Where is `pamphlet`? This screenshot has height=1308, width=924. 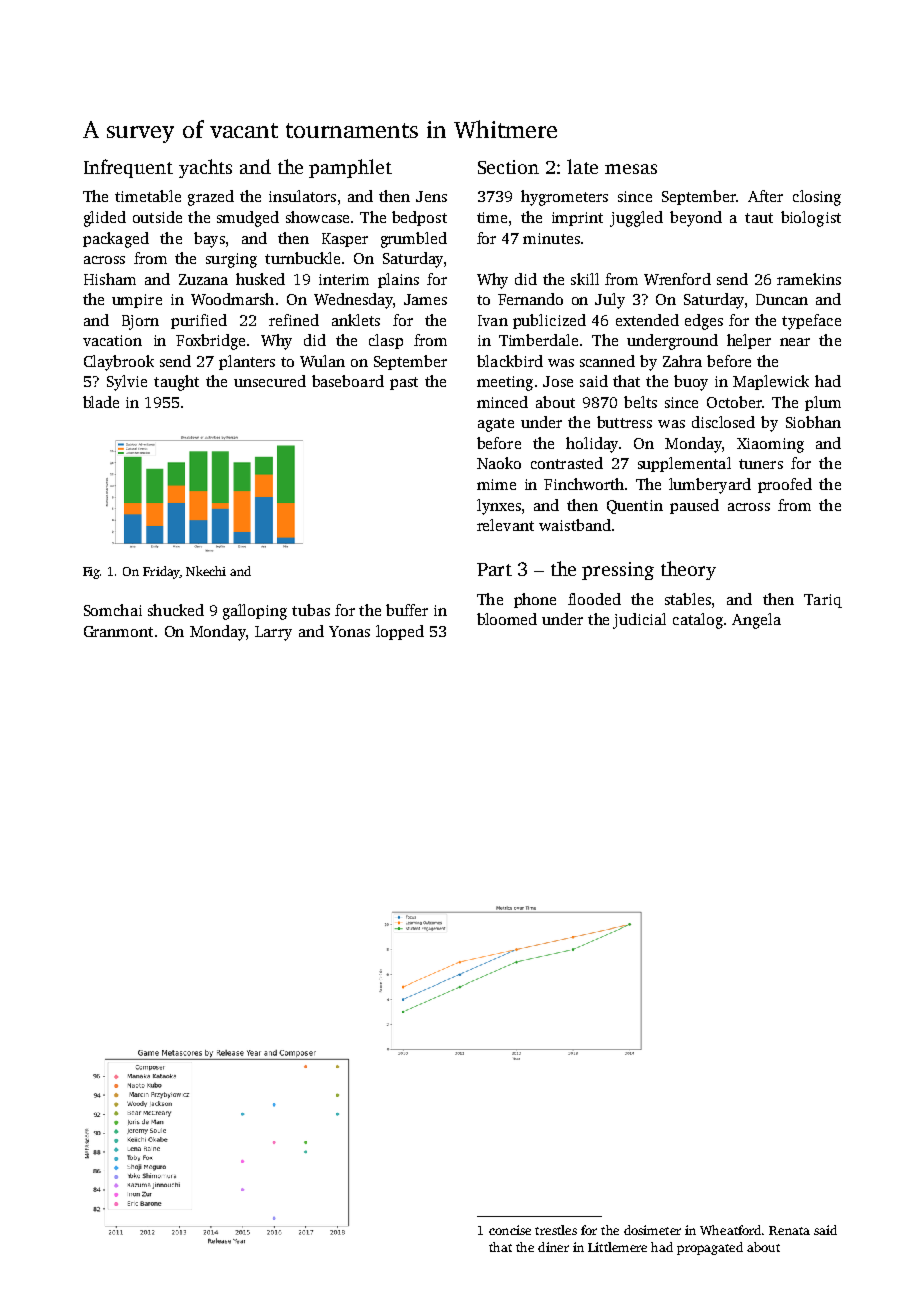
pamphlet is located at coordinates (350, 168).
